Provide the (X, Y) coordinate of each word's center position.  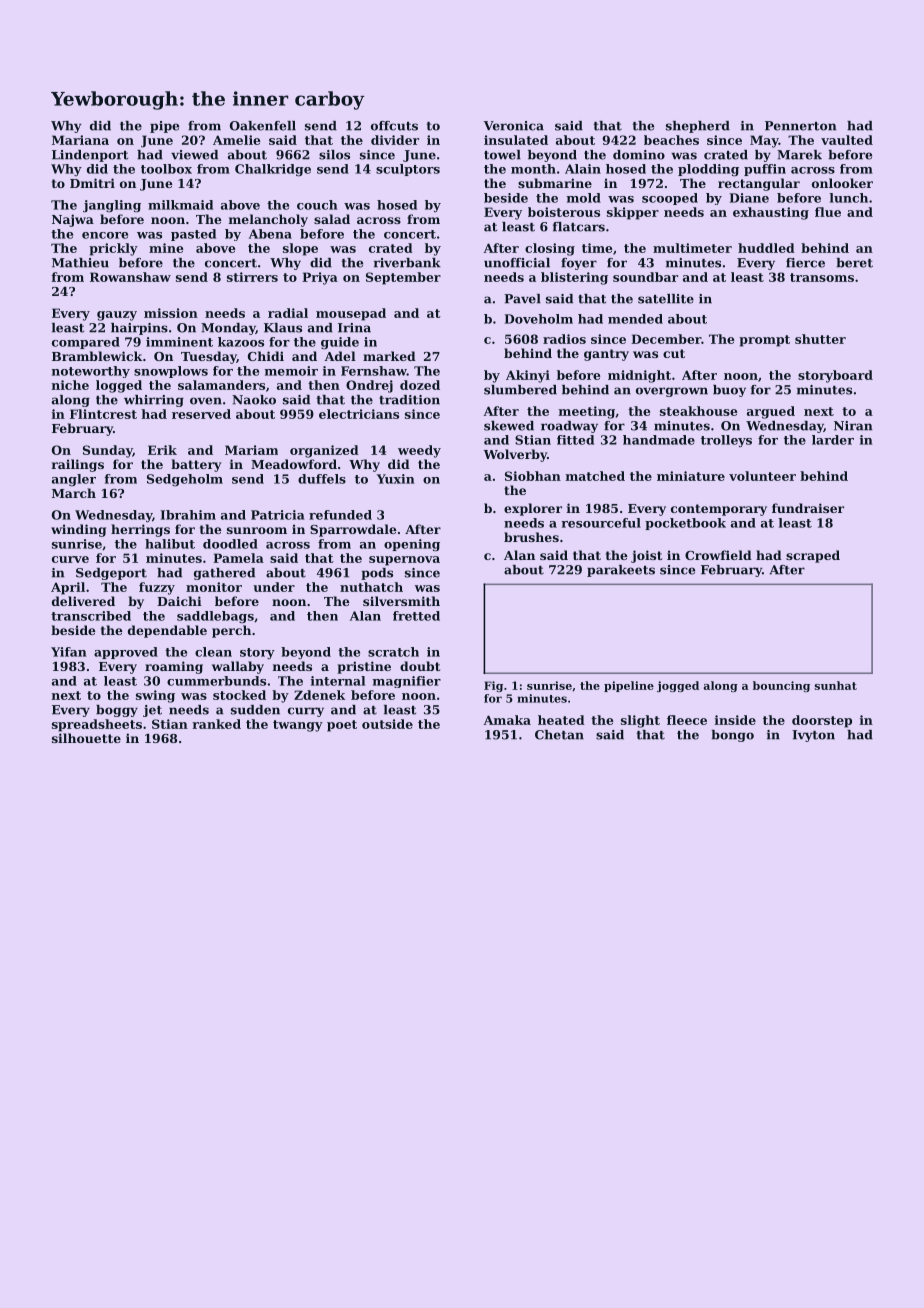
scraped (813, 556)
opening (412, 545)
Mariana (80, 140)
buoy (729, 391)
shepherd (698, 127)
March (74, 493)
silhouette (86, 738)
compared (86, 343)
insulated (516, 140)
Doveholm (539, 319)
